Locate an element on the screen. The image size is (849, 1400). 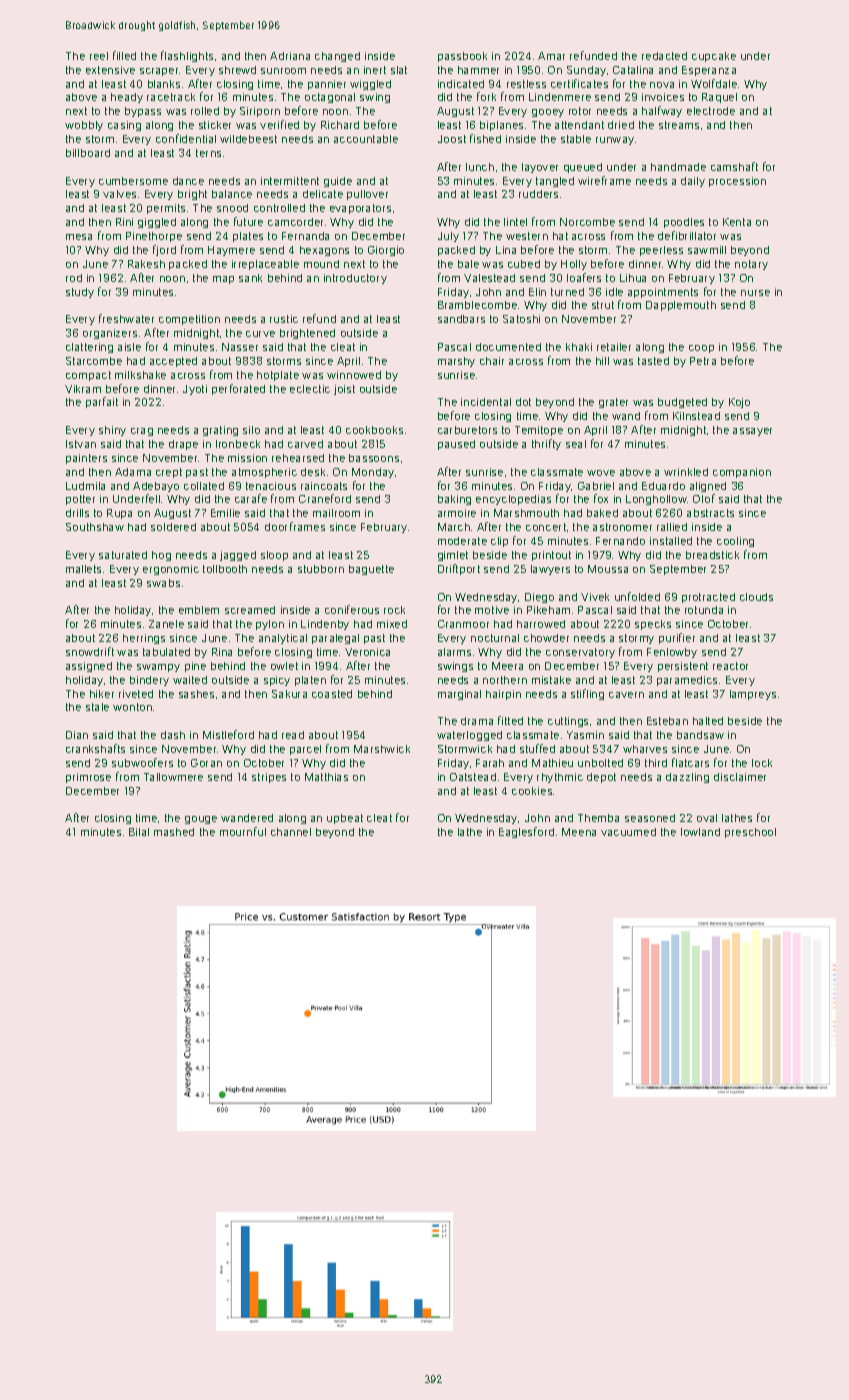
conservatory is located at coordinates (580, 653).
